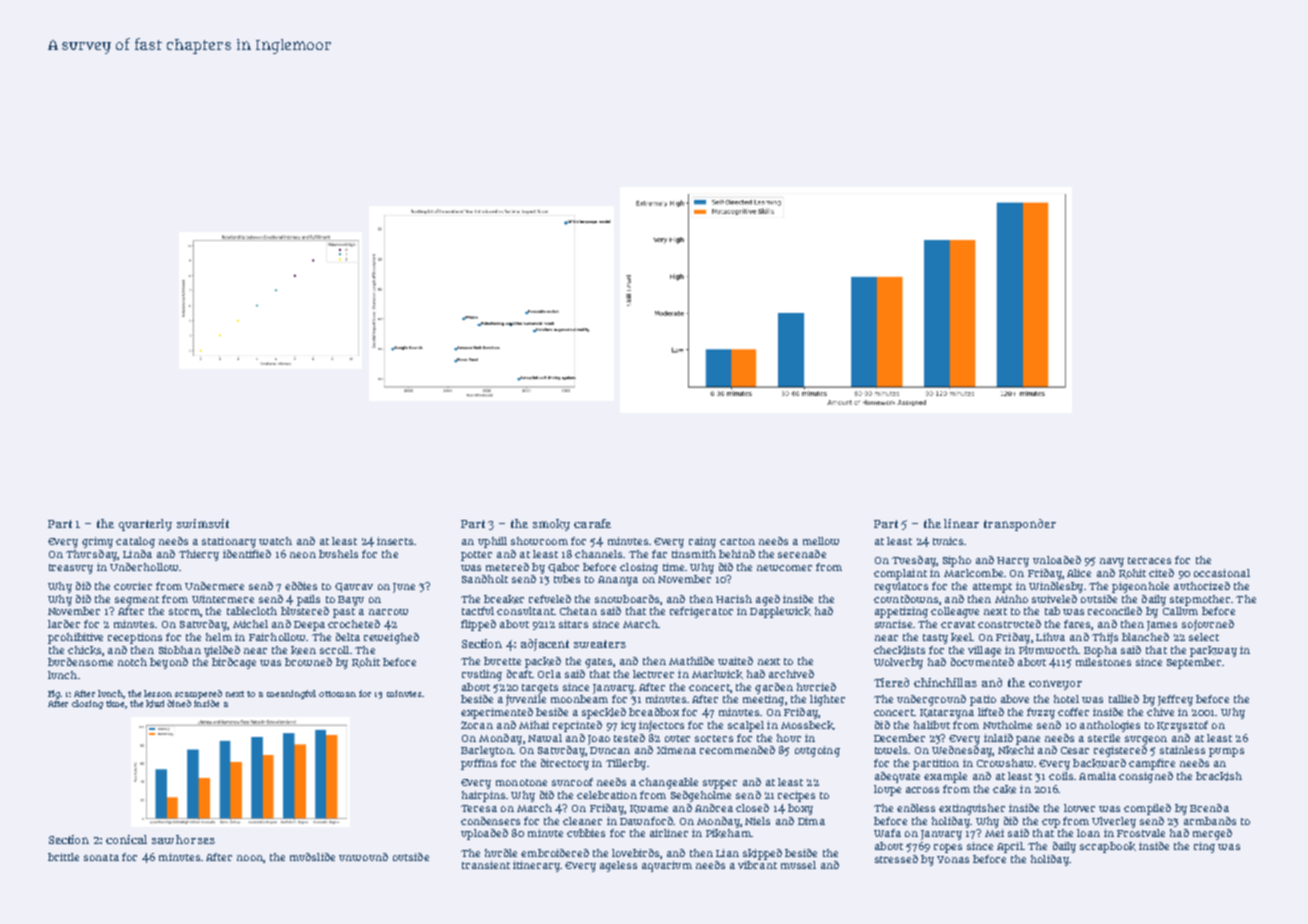 The height and width of the image is (924, 1308). I want to click on ottoman, so click(337, 694).
